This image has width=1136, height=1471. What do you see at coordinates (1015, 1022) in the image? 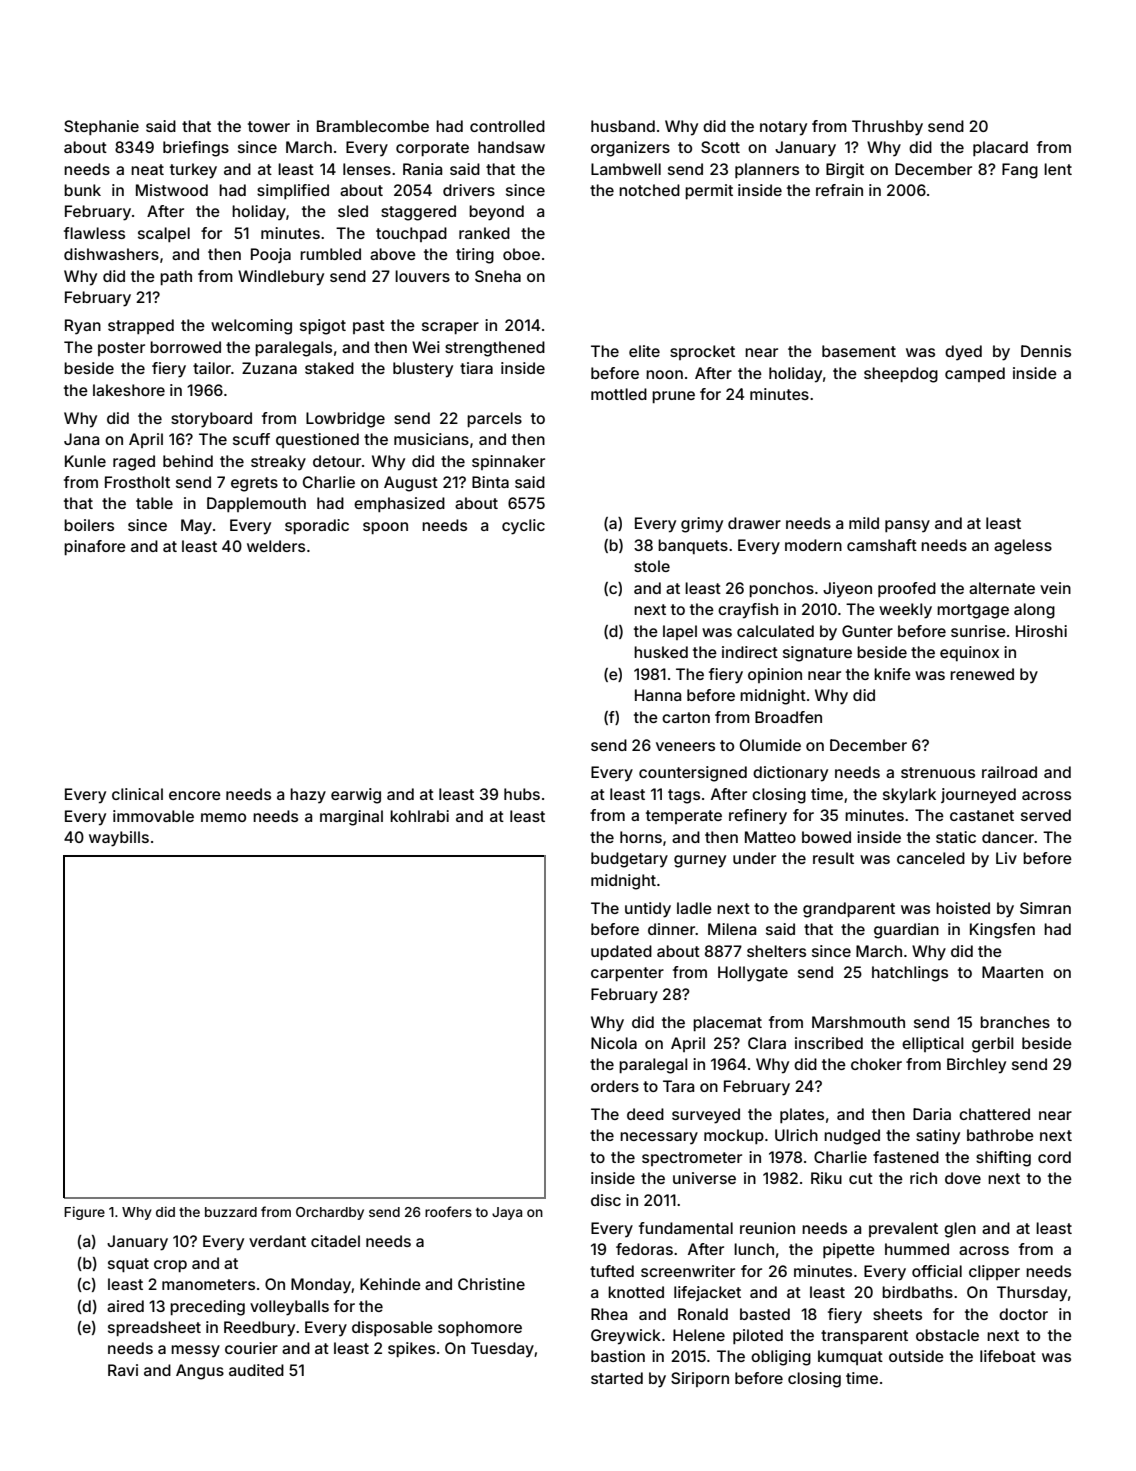
I see `branches` at bounding box center [1015, 1022].
